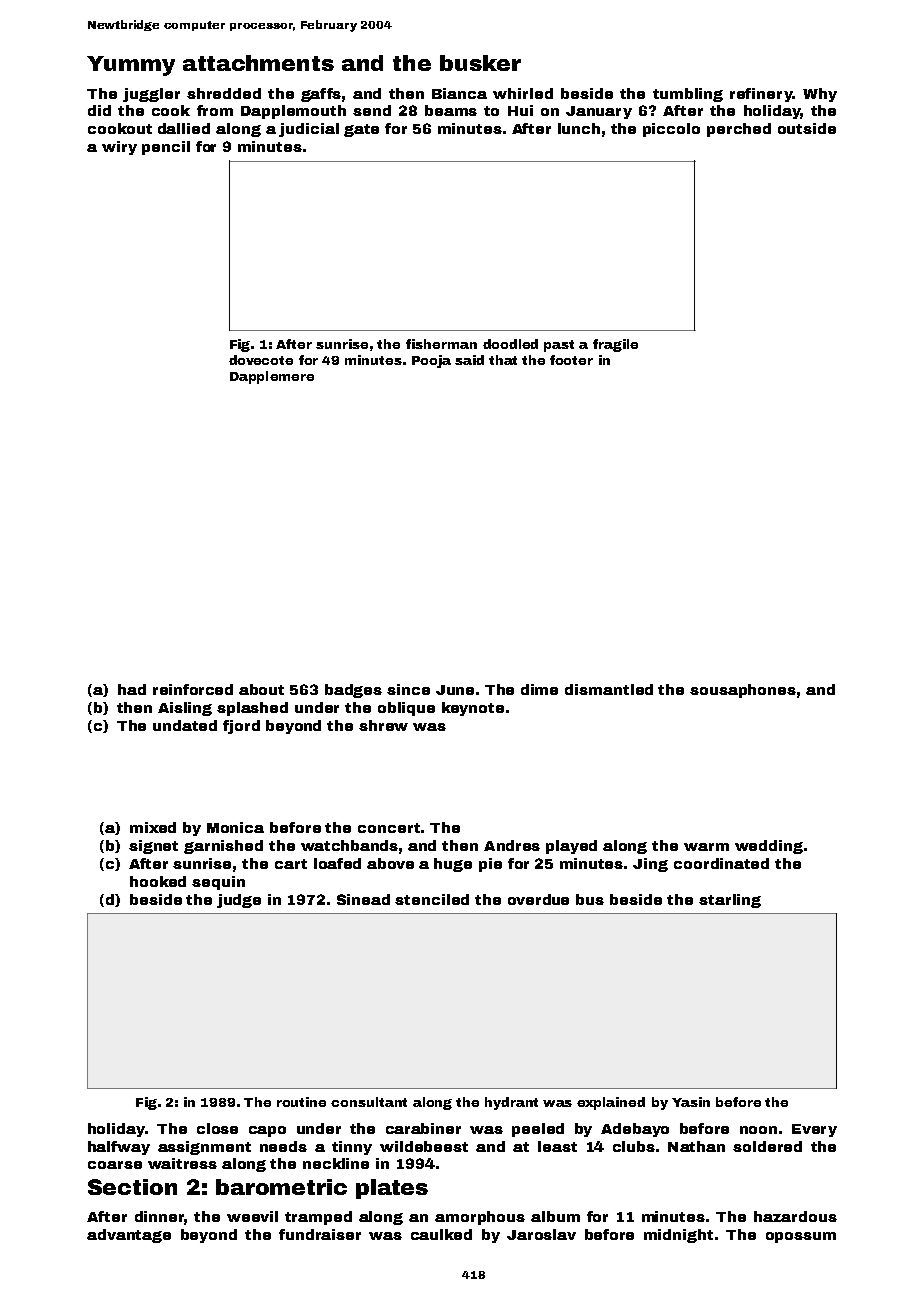 The image size is (924, 1308). I want to click on stenciled, so click(432, 899).
